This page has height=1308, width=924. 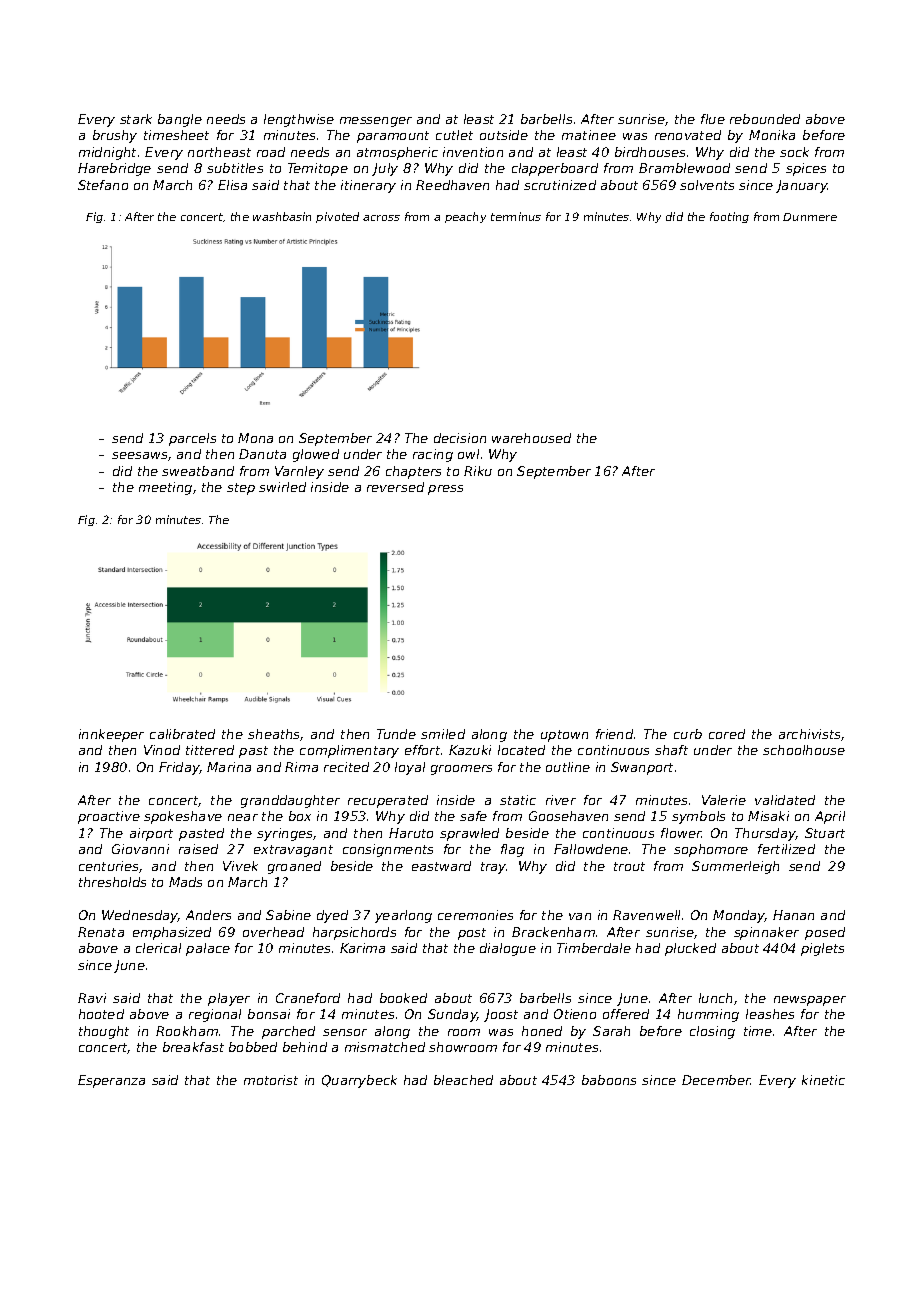 What do you see at coordinates (589, 135) in the page?
I see `matinee` at bounding box center [589, 135].
